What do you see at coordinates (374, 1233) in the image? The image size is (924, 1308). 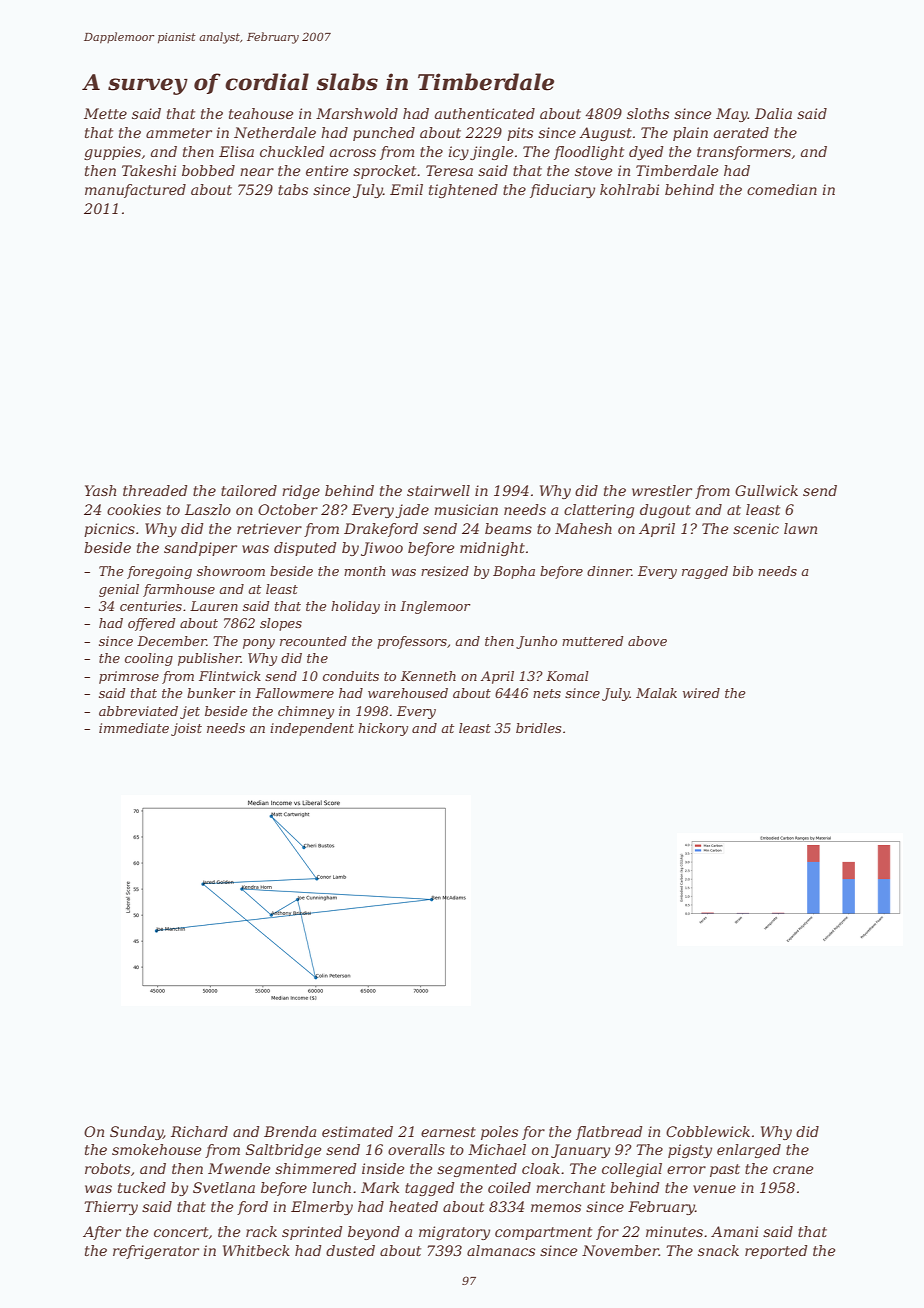 I see `beyond` at bounding box center [374, 1233].
